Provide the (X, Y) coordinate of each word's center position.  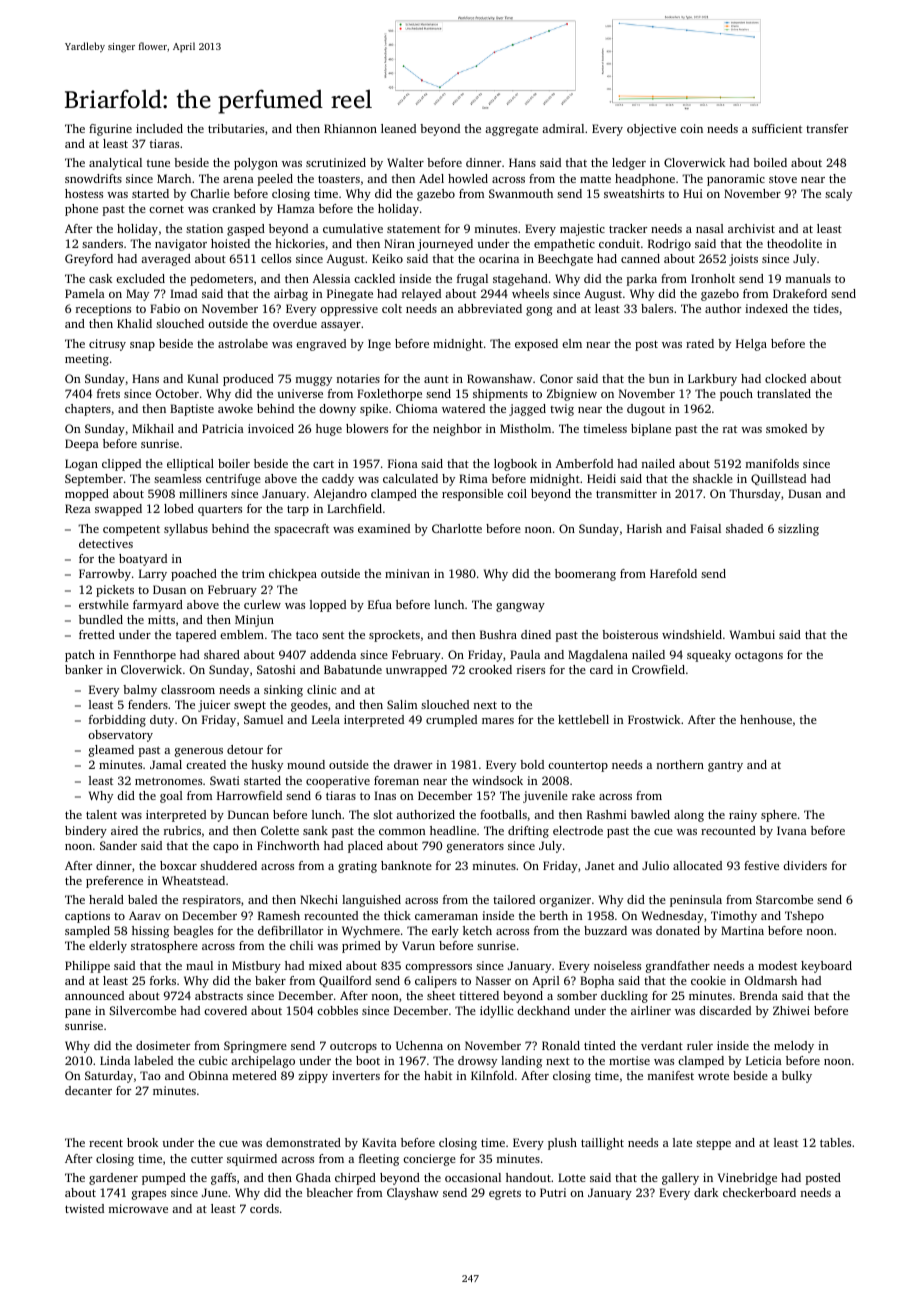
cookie (708, 980)
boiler (234, 463)
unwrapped (416, 671)
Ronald (561, 1045)
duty (162, 721)
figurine (110, 130)
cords (264, 1208)
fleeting (379, 1160)
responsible (472, 495)
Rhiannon (350, 128)
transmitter (626, 493)
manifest (671, 1075)
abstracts (219, 995)
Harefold (673, 573)
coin (691, 128)
